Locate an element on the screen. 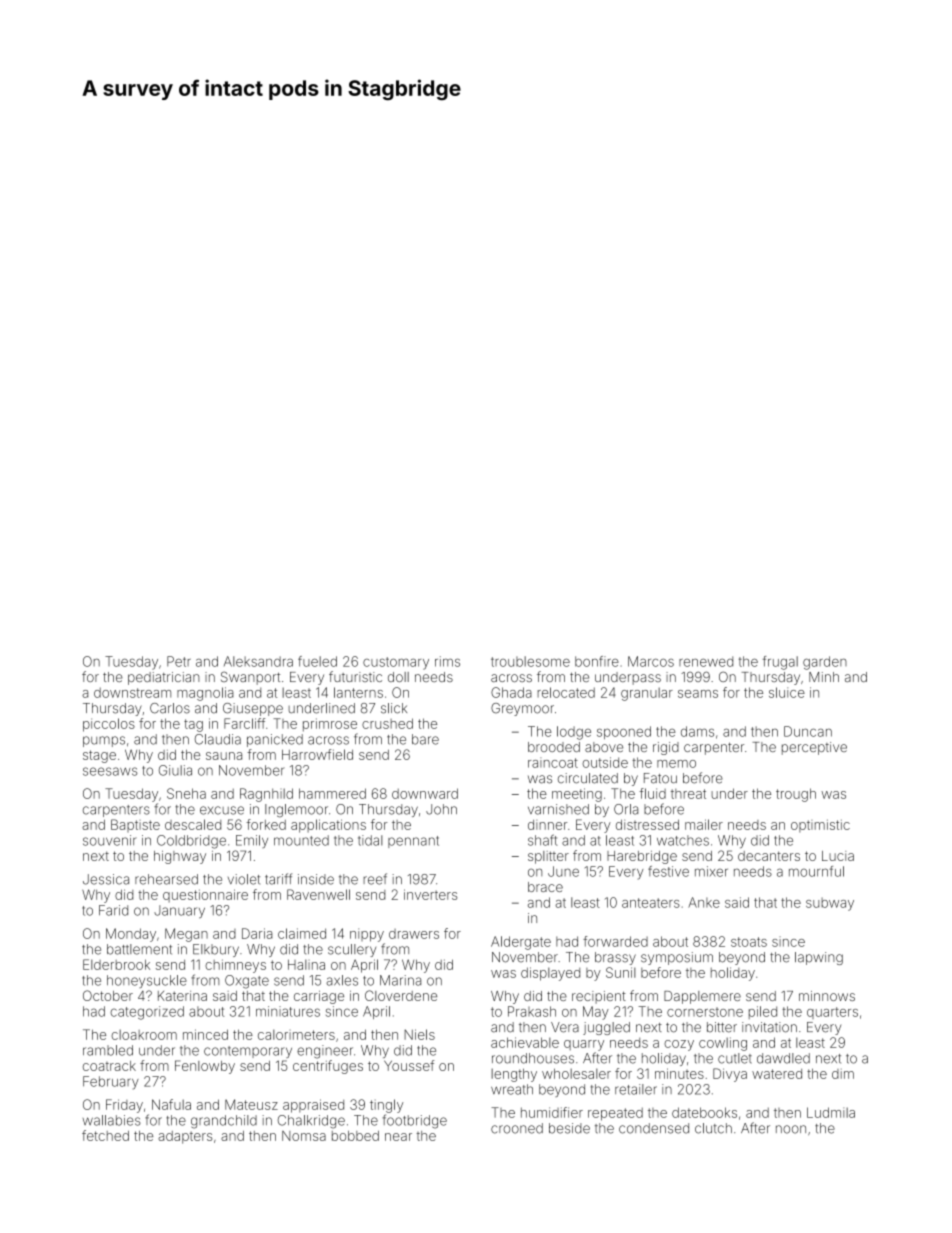 The width and height of the screenshot is (952, 1233). Niels is located at coordinates (419, 1034).
